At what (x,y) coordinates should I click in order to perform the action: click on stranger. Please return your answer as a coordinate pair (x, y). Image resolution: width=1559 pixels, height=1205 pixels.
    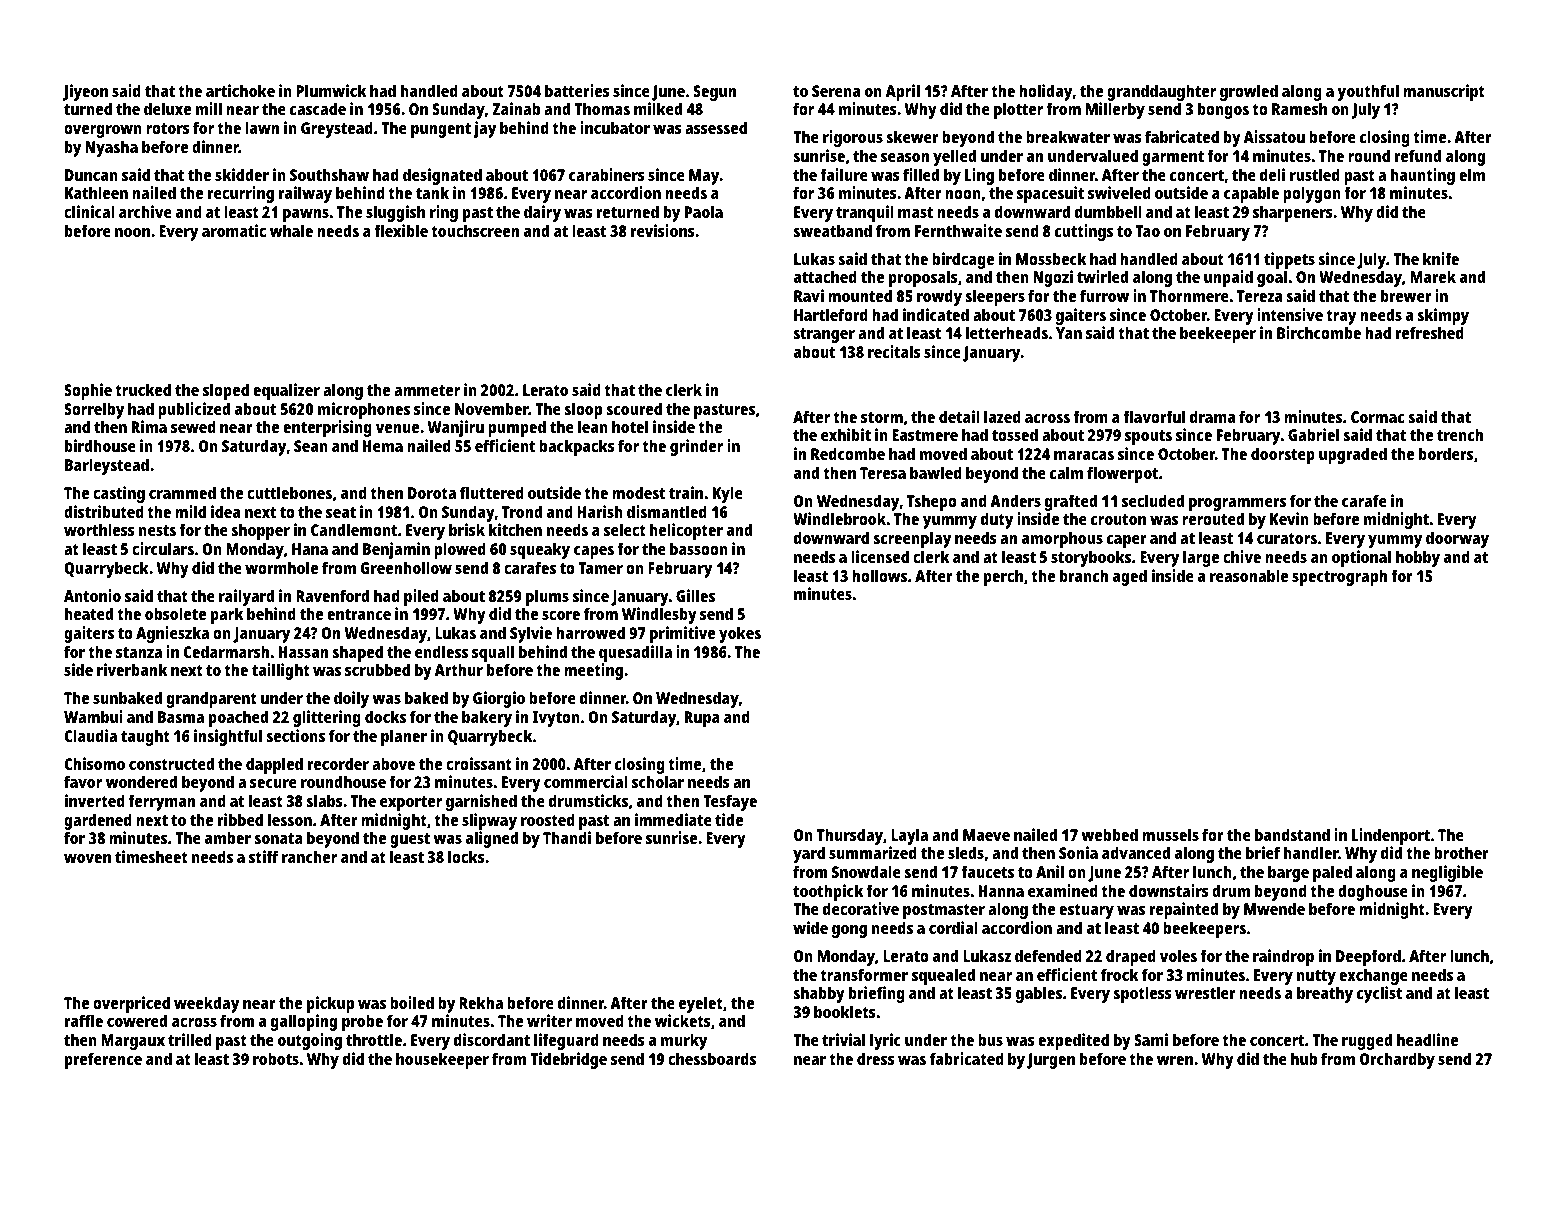
    Looking at the image, I should click on (824, 335).
